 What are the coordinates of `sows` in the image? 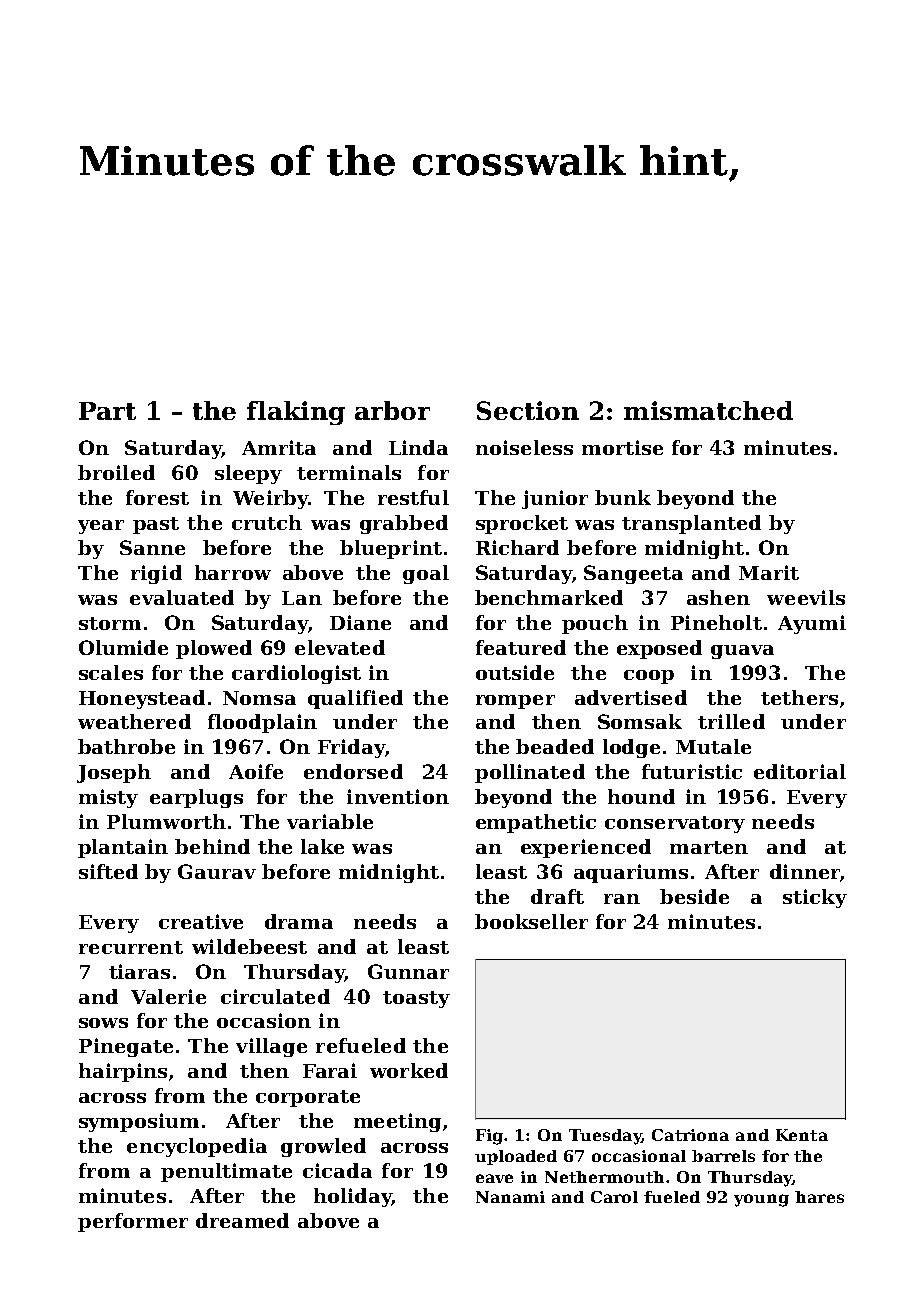 It's located at (103, 1023).
